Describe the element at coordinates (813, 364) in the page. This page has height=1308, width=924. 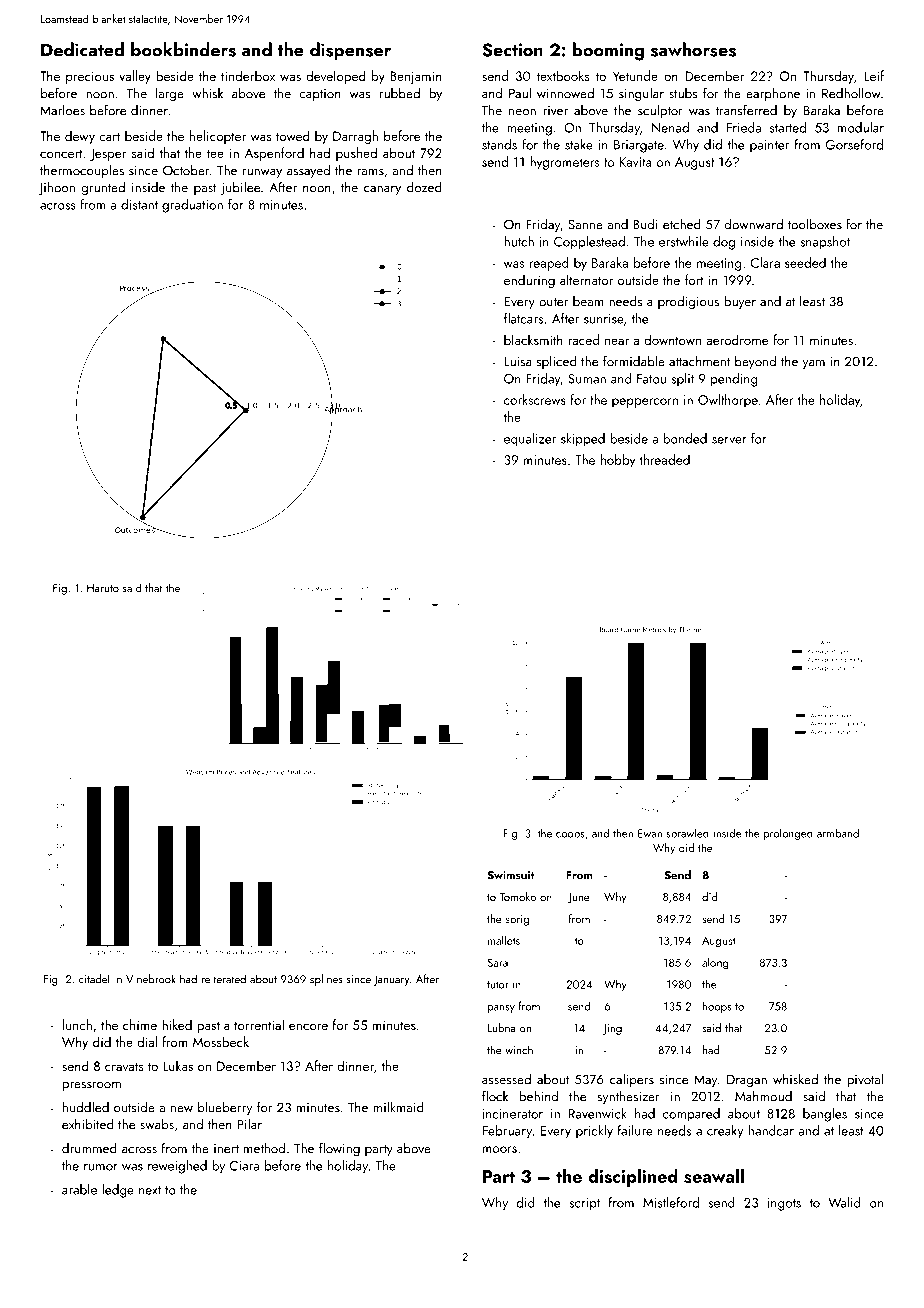
I see `yam` at that location.
